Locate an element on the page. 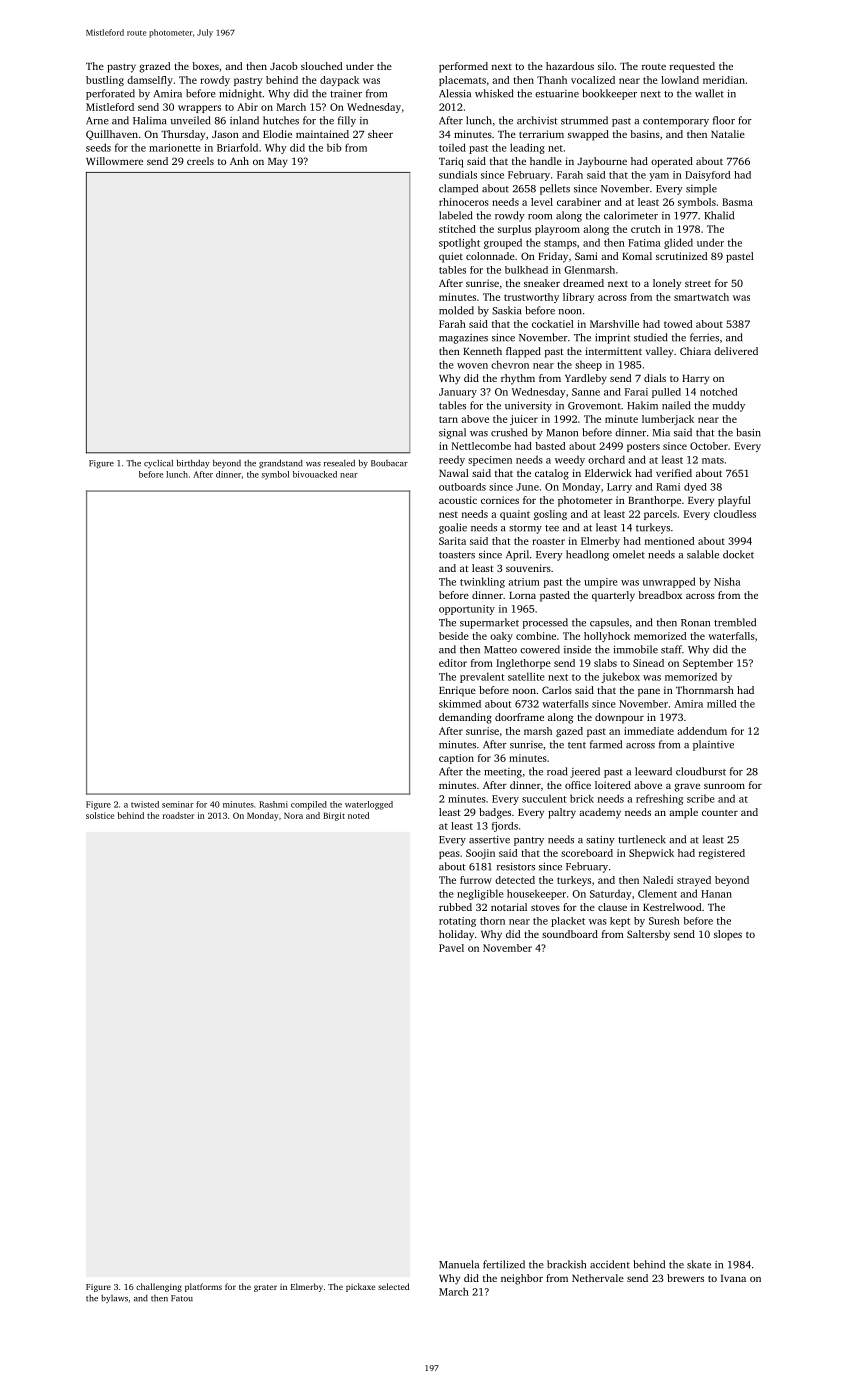 This page has height=1400, width=849. holiday is located at coordinates (456, 935).
